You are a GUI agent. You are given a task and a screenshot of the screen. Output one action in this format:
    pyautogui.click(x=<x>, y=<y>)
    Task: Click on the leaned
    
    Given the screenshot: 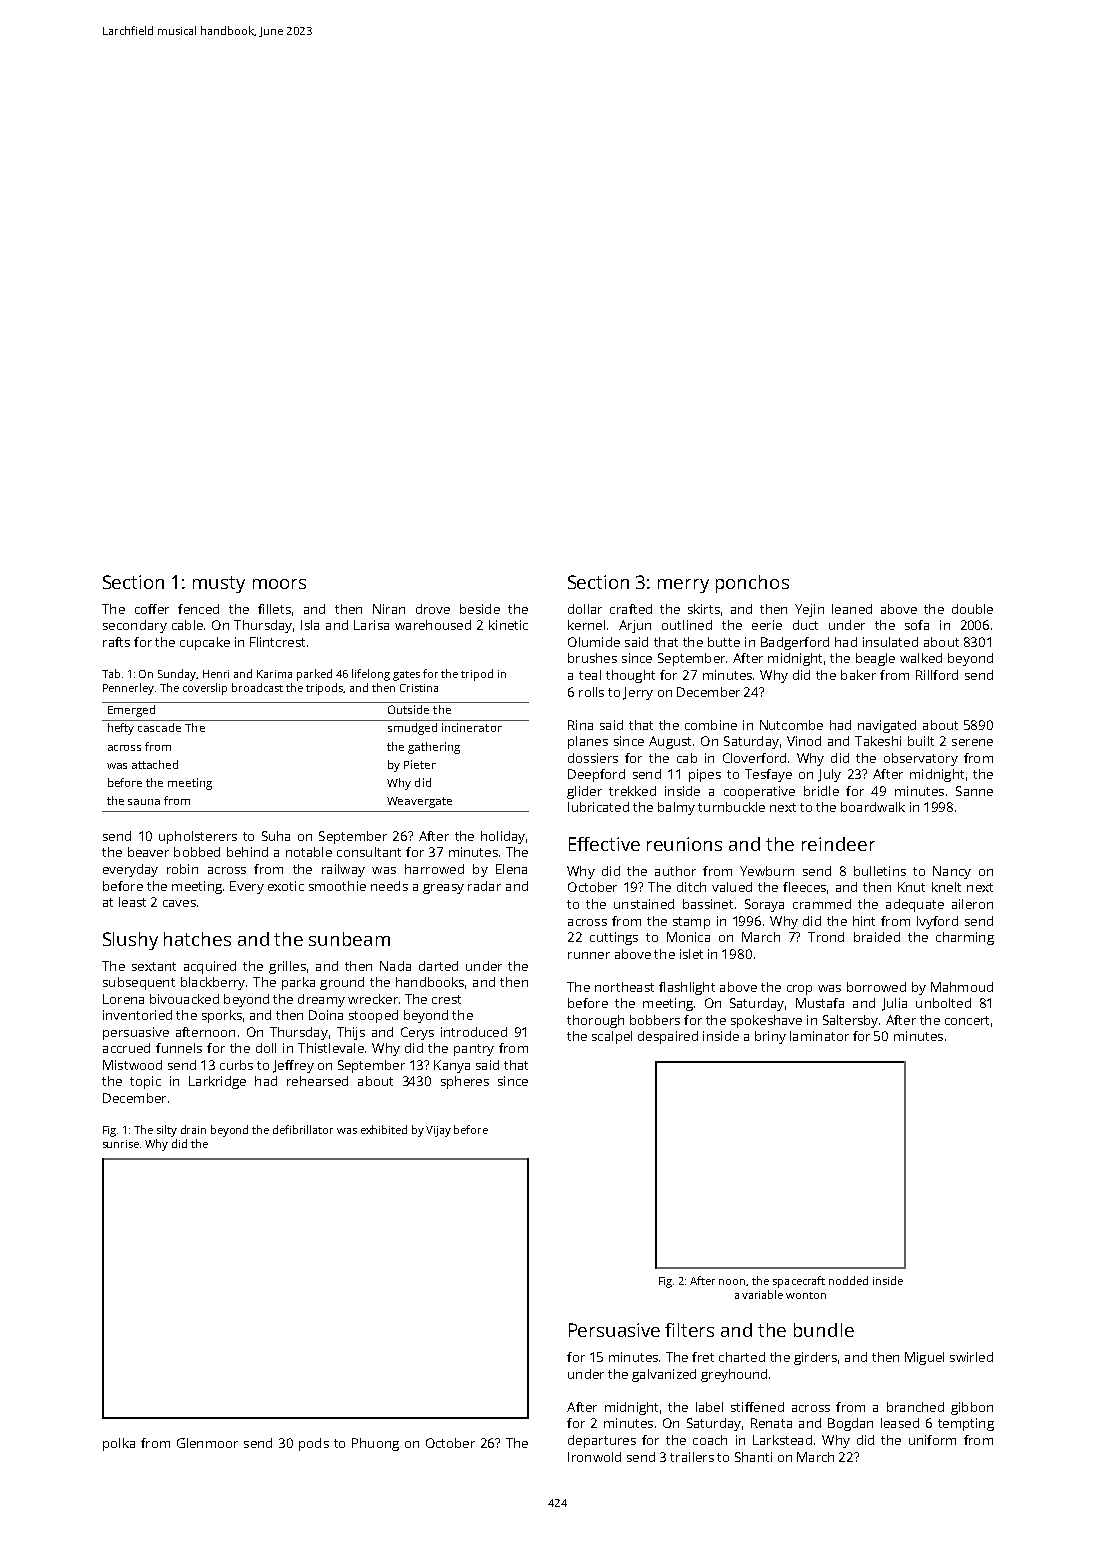 What is the action you would take?
    pyautogui.click(x=852, y=609)
